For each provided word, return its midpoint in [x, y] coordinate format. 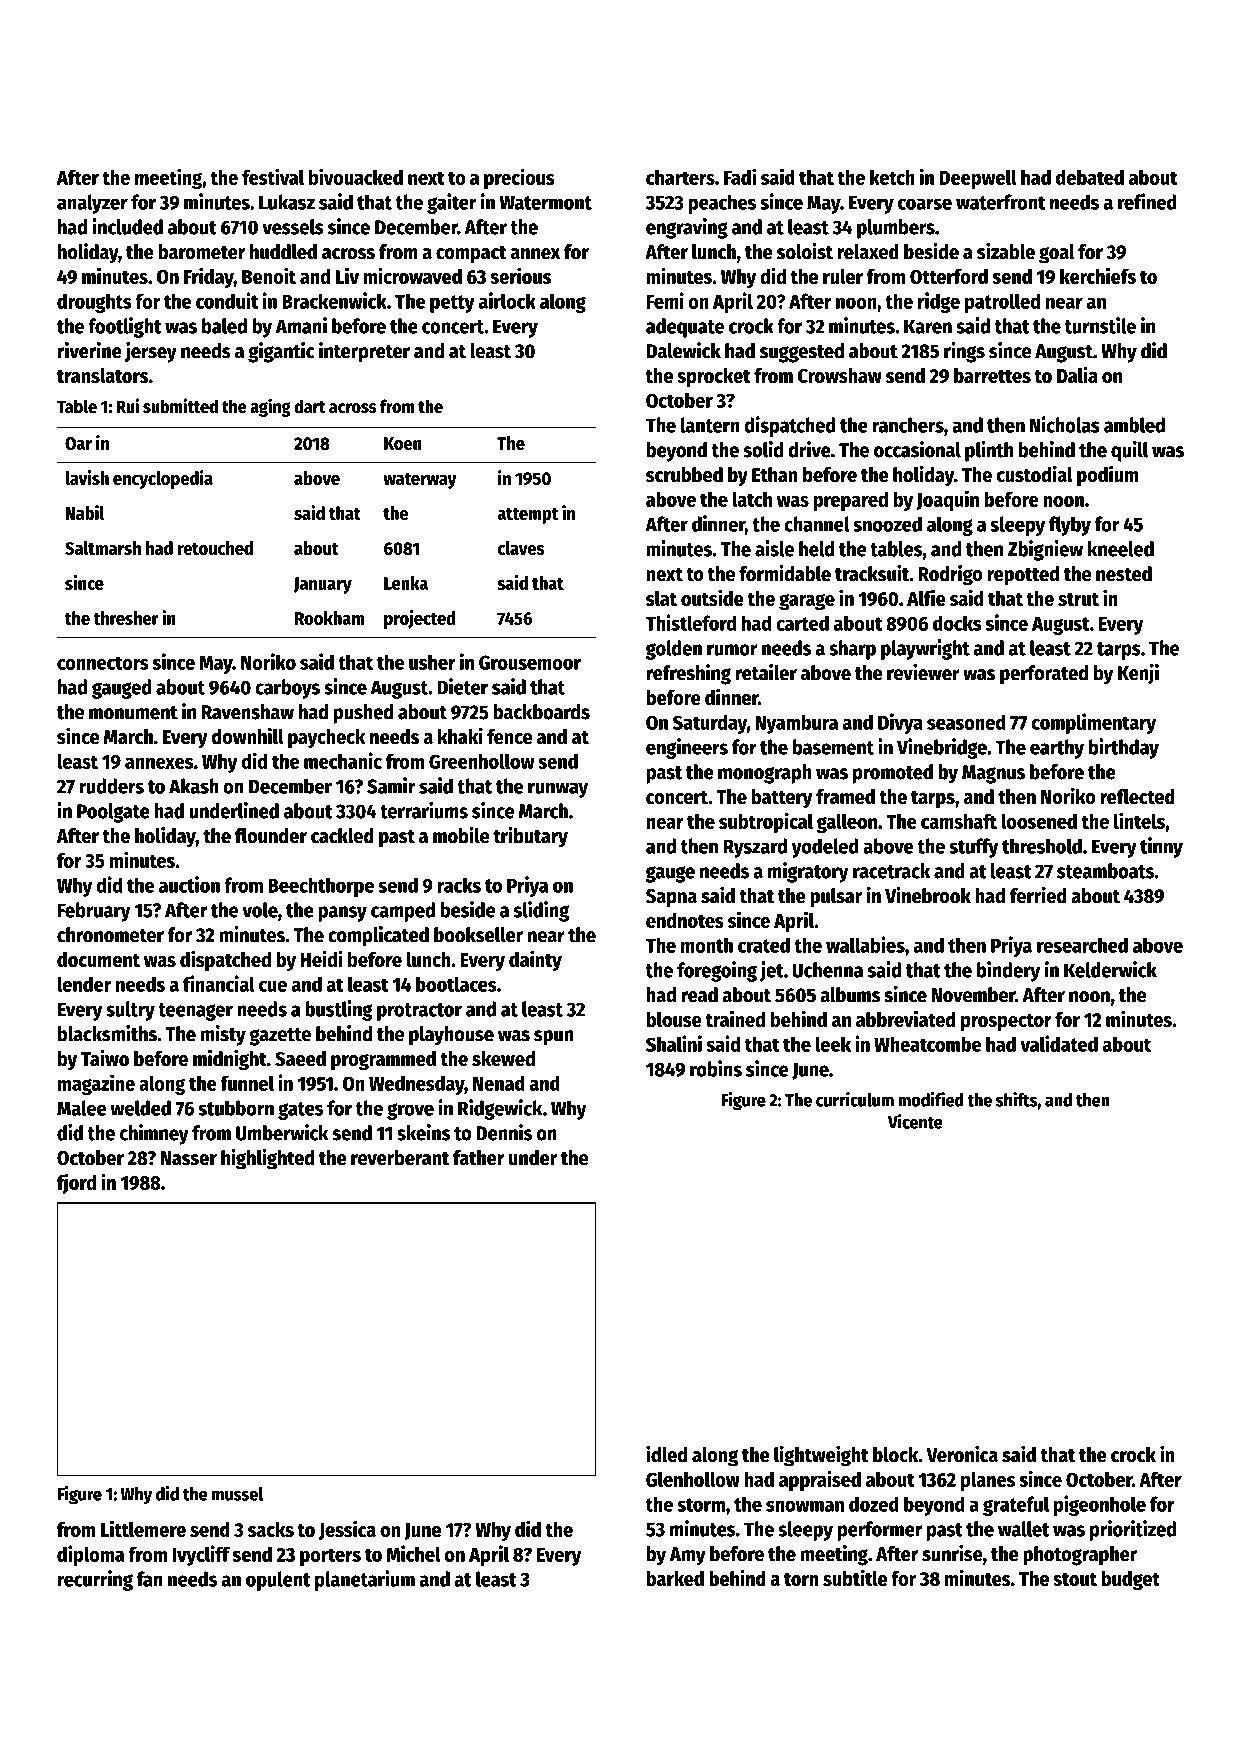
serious [520, 275]
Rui [127, 405]
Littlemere [143, 1528]
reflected [1137, 797]
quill [1129, 451]
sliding [541, 911]
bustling [339, 1010]
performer [880, 1531]
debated [1090, 177]
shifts [1017, 1099]
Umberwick [282, 1132]
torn [801, 1579]
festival [273, 176]
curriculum [855, 1099]
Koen [403, 443]
